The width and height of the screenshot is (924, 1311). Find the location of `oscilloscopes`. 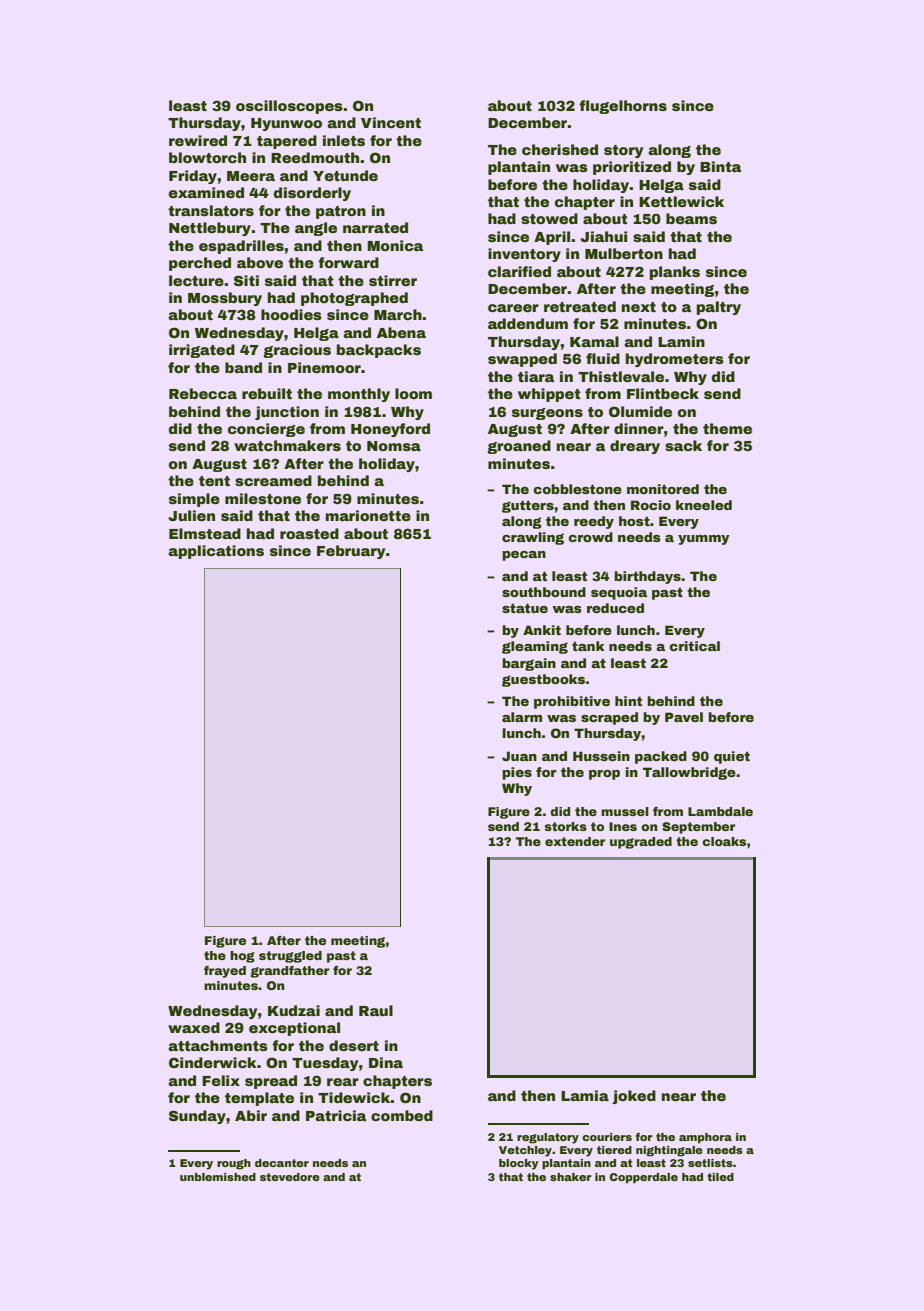

oscilloscopes is located at coordinates (289, 107).
